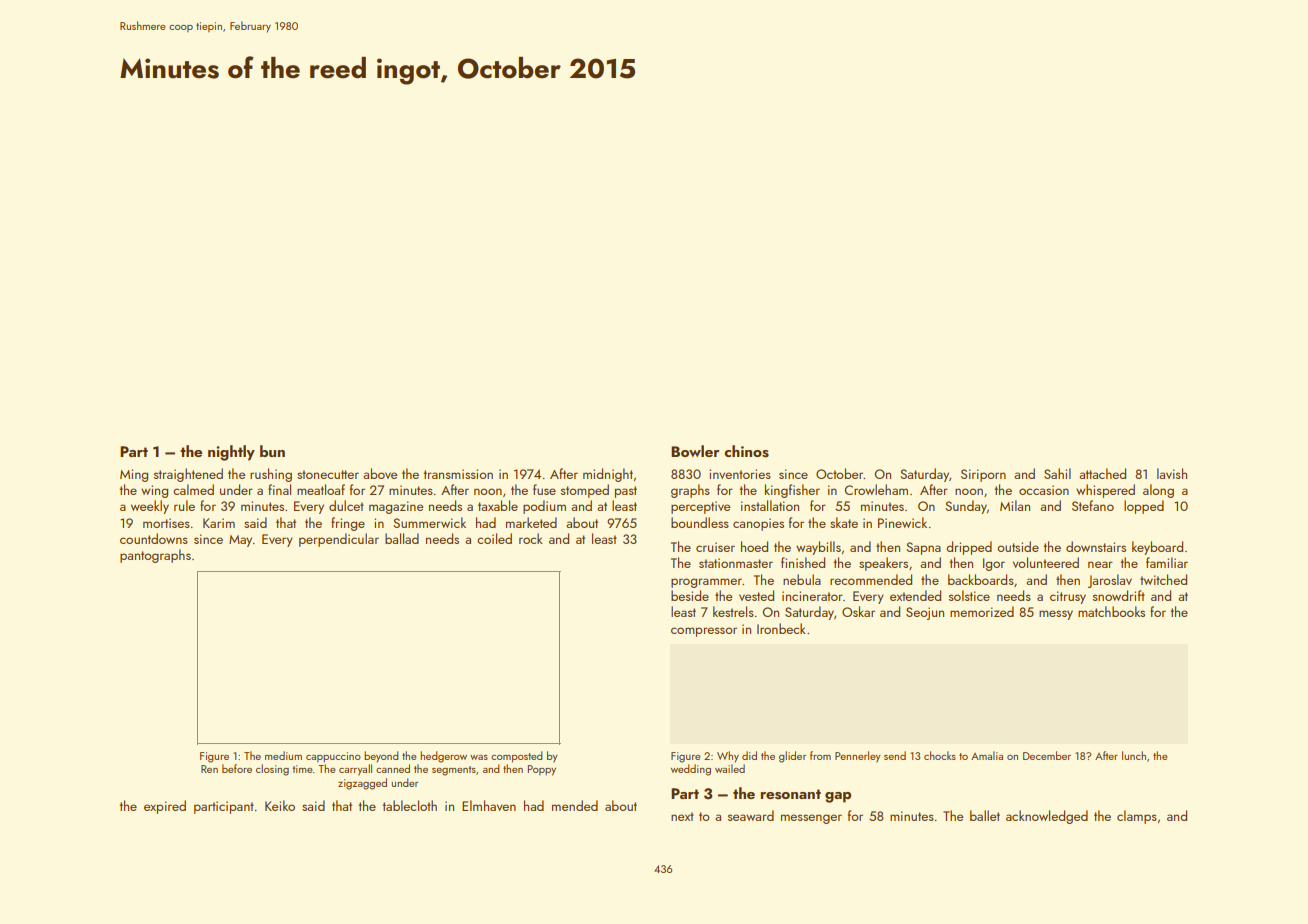 The image size is (1308, 924). What do you see at coordinates (240, 541) in the page?
I see `May` at bounding box center [240, 541].
